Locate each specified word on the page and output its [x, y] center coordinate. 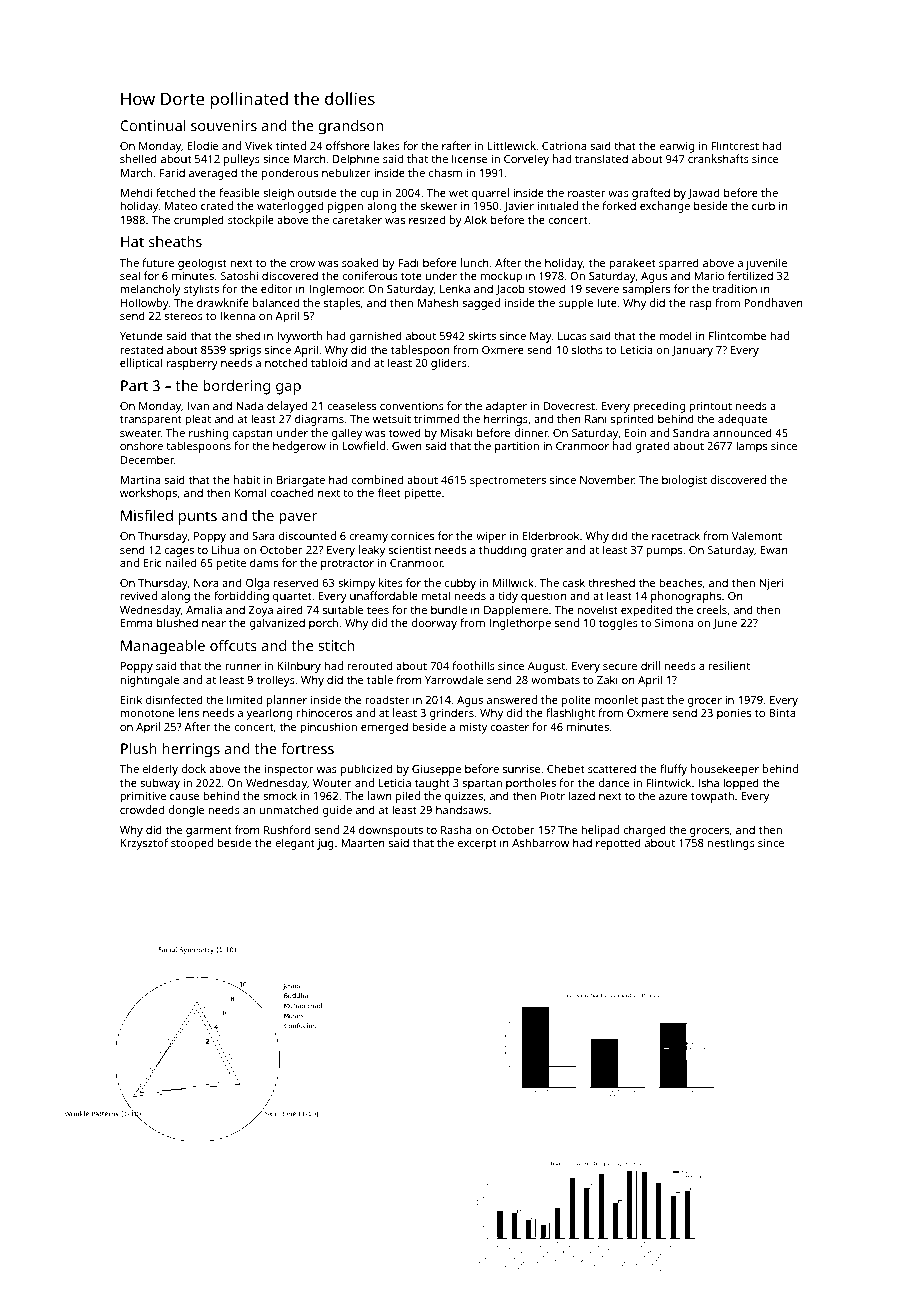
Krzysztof [144, 844]
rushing [208, 434]
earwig [676, 147]
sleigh [278, 194]
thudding [502, 551]
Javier [519, 207]
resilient [729, 665]
